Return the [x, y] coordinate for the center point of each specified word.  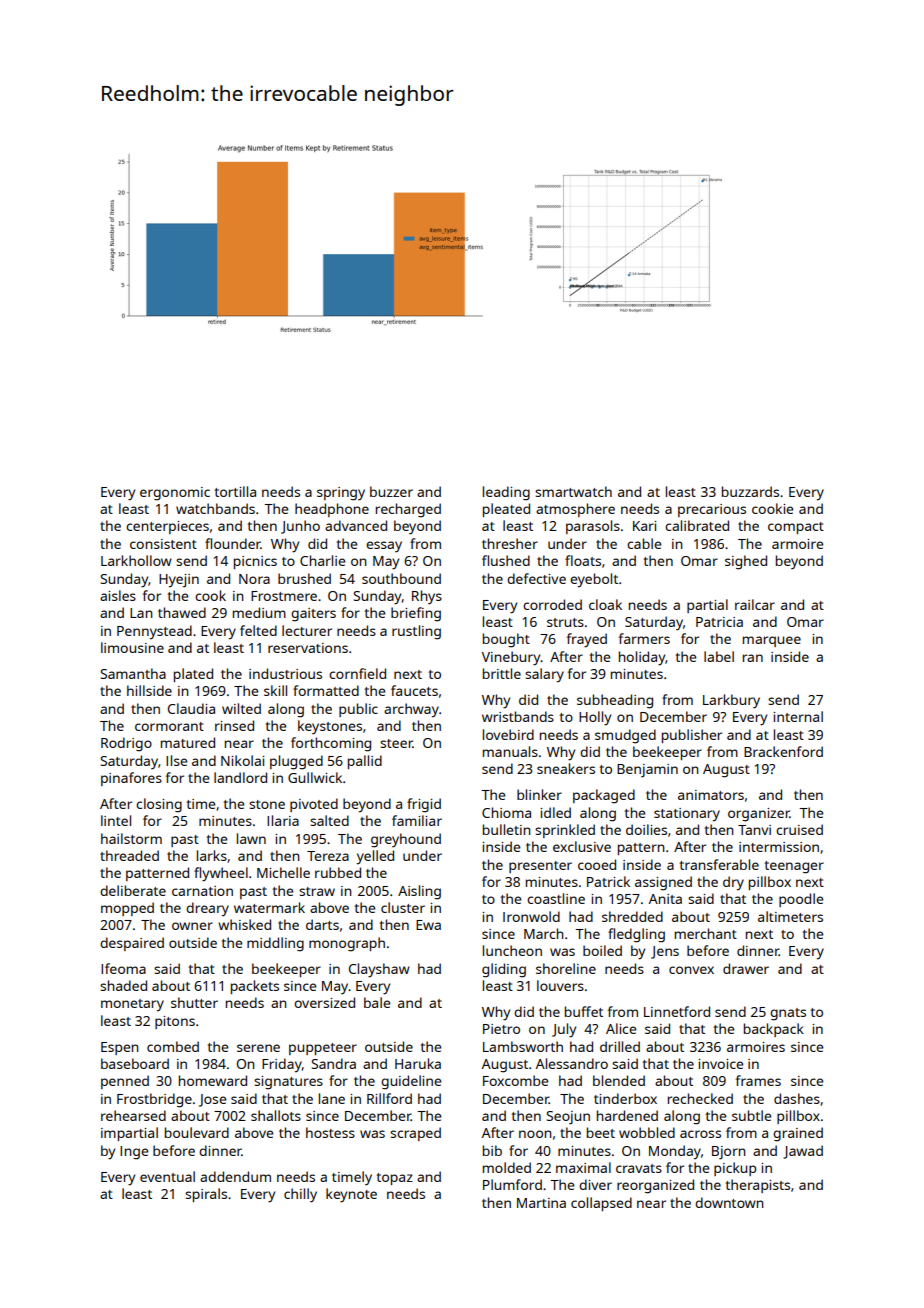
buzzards [750, 491]
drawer [746, 968]
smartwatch [573, 491]
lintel [116, 820]
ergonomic [175, 494]
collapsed [601, 1204]
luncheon [512, 950]
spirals [206, 1195]
